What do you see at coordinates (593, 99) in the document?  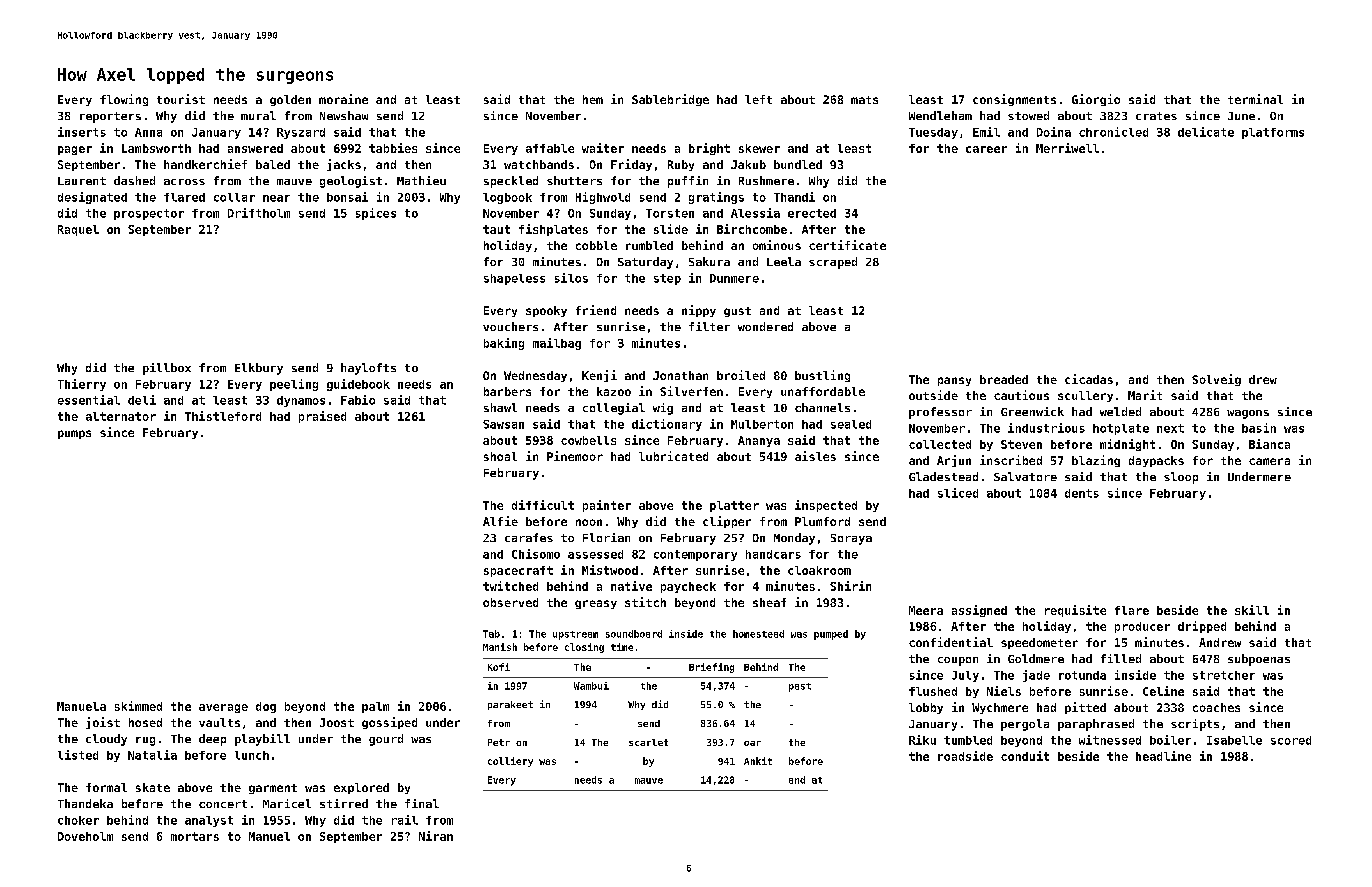 I see `hem` at bounding box center [593, 99].
